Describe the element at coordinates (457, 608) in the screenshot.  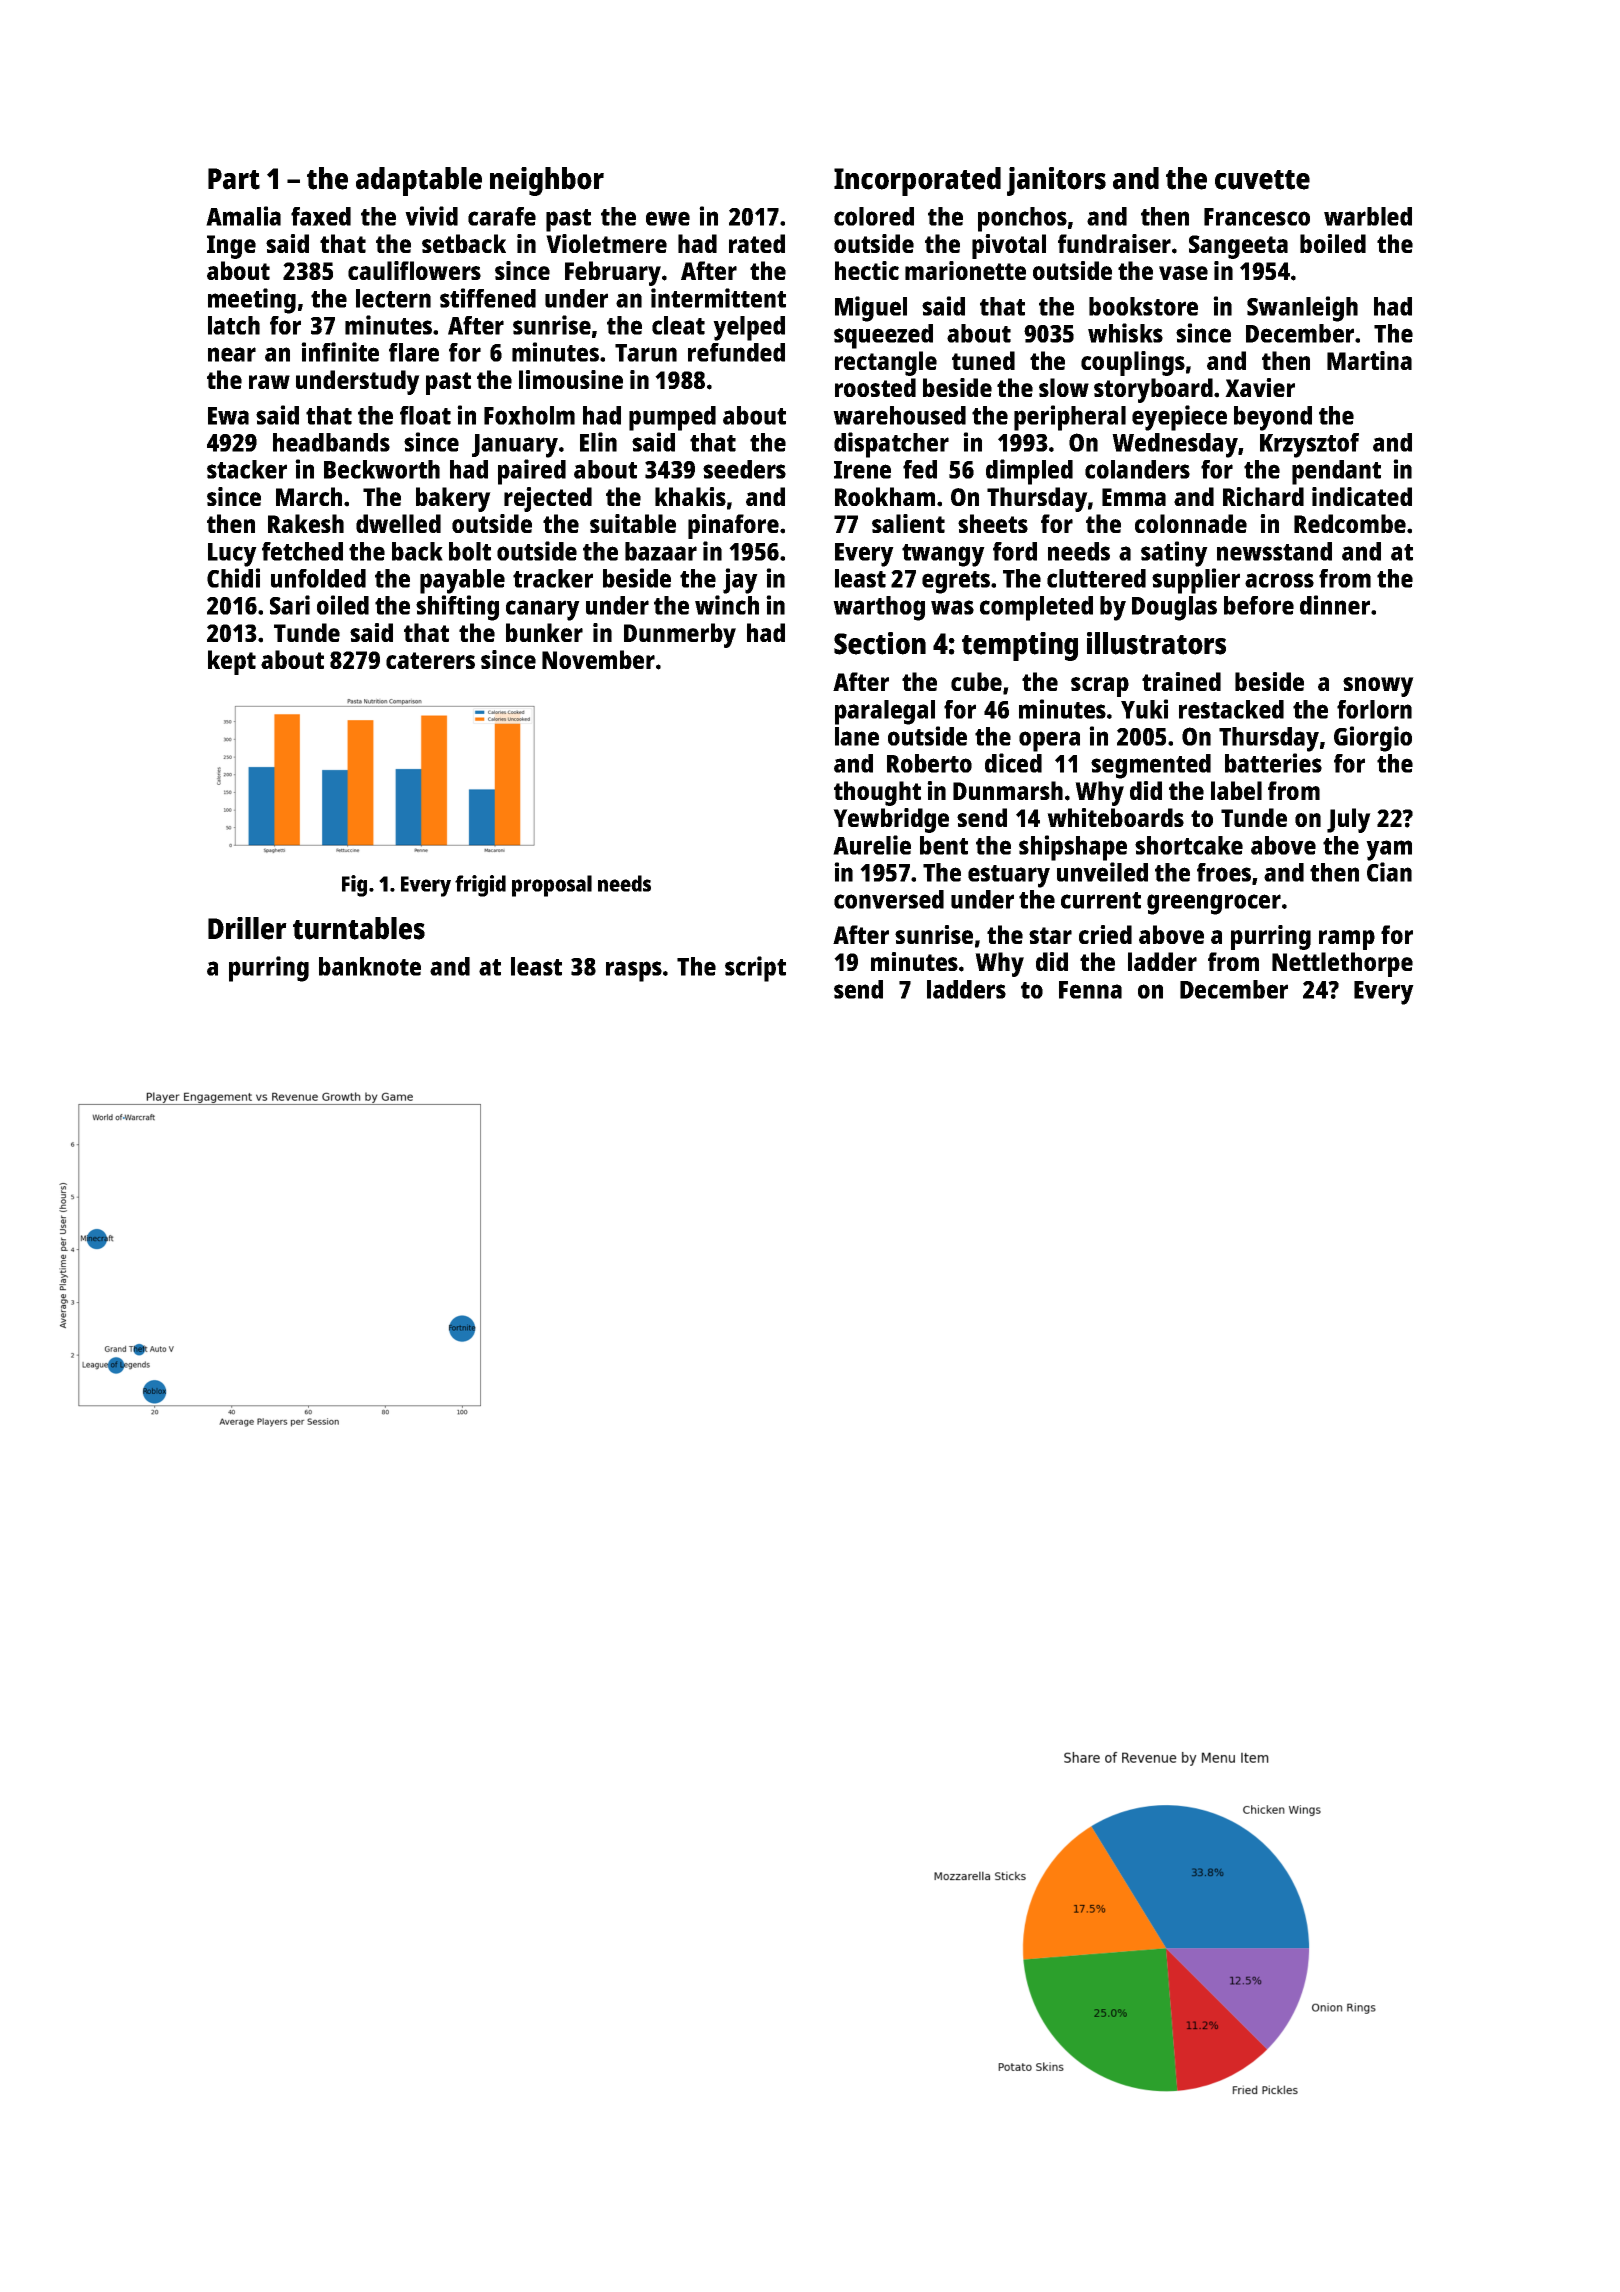
I see `shifting` at that location.
